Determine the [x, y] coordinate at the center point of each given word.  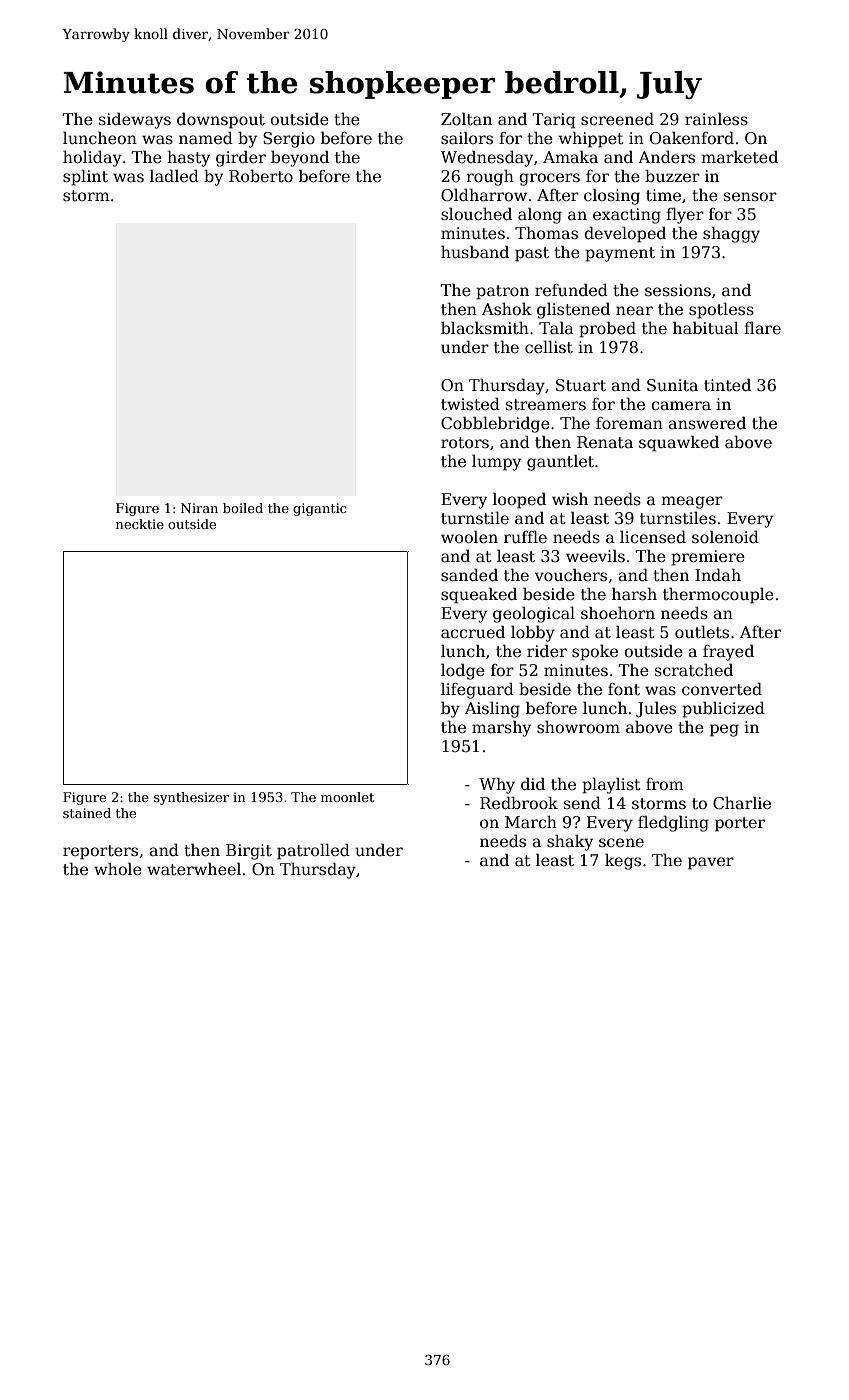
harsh [634, 594]
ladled [174, 176]
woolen [469, 537]
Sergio [289, 140]
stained [87, 813]
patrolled [313, 851]
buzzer [672, 175]
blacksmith [485, 327]
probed [607, 329]
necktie [140, 524]
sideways [135, 120]
